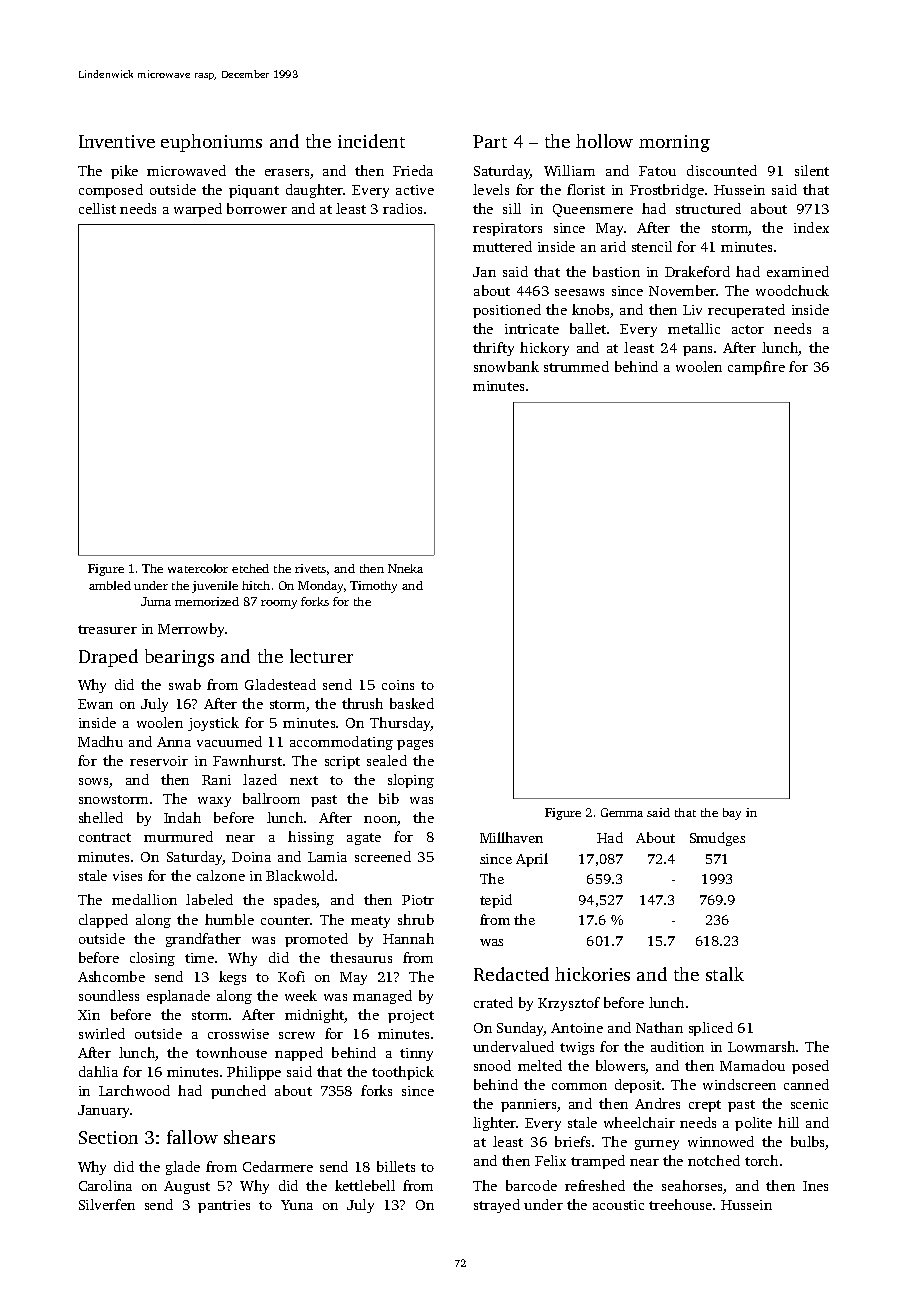 The width and height of the image is (908, 1316). I want to click on pike, so click(124, 172).
